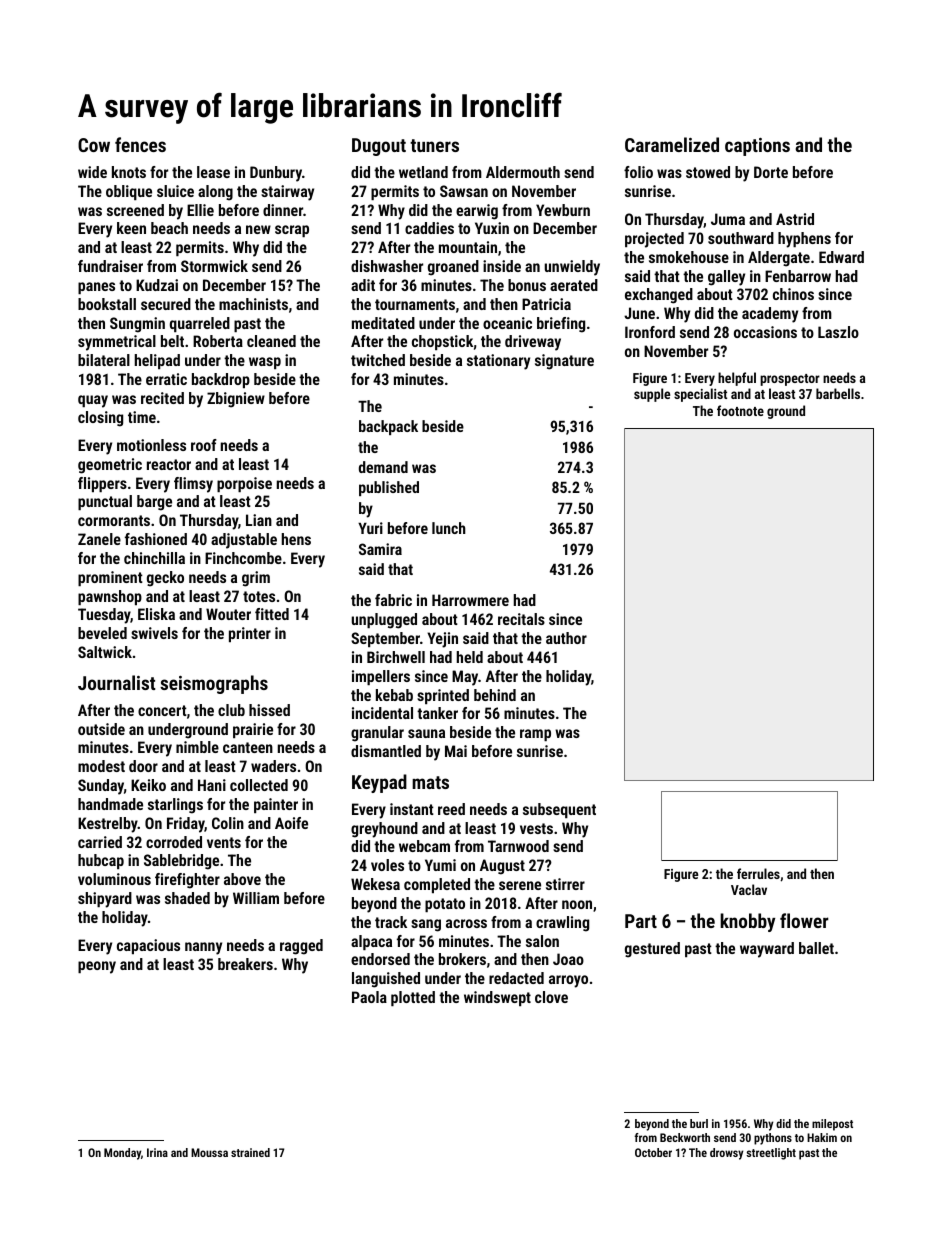 The image size is (952, 1233). Describe the element at coordinates (758, 873) in the screenshot. I see `ferrules` at that location.
